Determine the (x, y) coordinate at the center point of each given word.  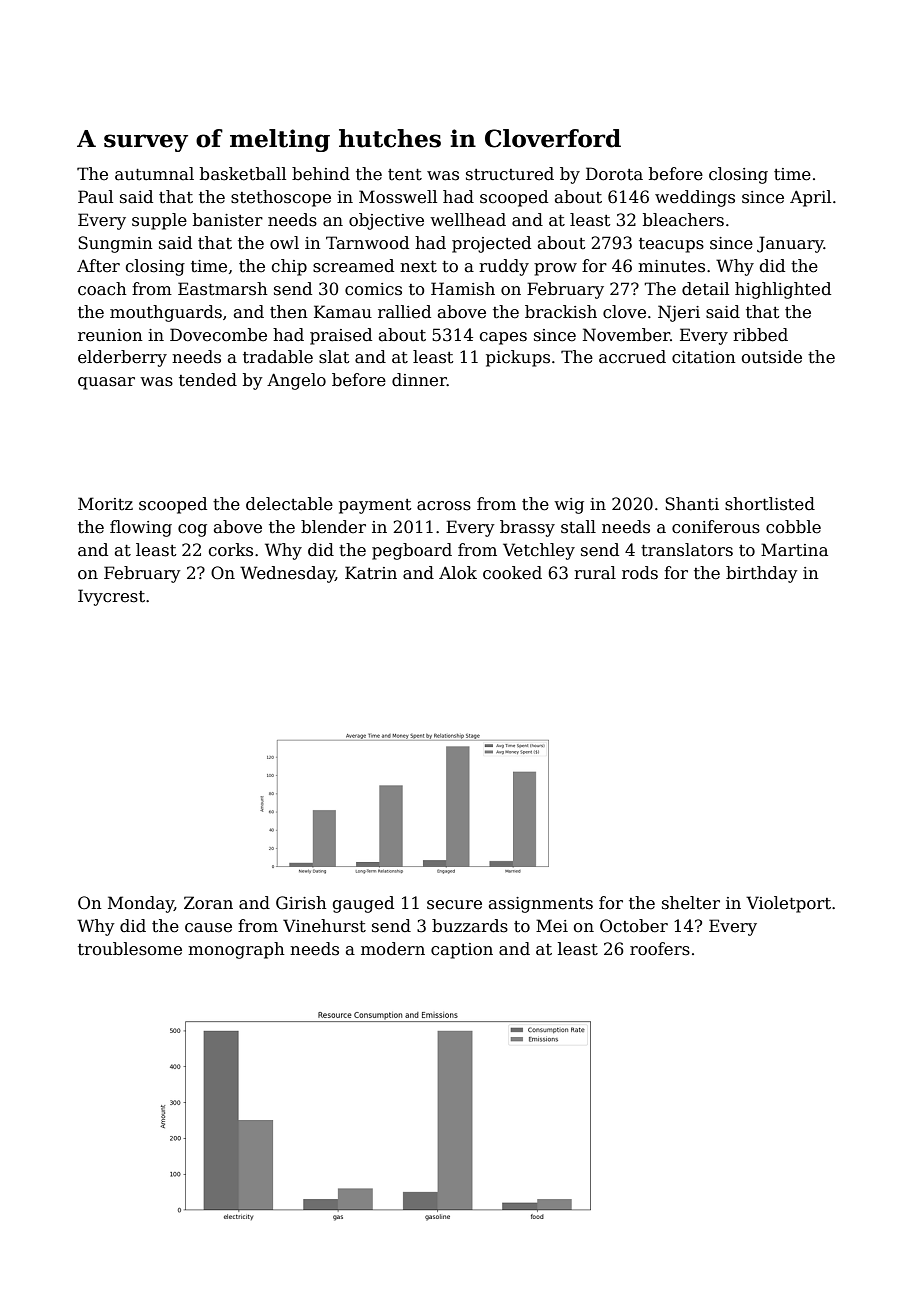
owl (284, 243)
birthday (762, 574)
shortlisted (770, 504)
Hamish (463, 289)
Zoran (208, 903)
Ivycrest (111, 597)
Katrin (371, 573)
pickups (518, 358)
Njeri (679, 313)
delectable (289, 504)
